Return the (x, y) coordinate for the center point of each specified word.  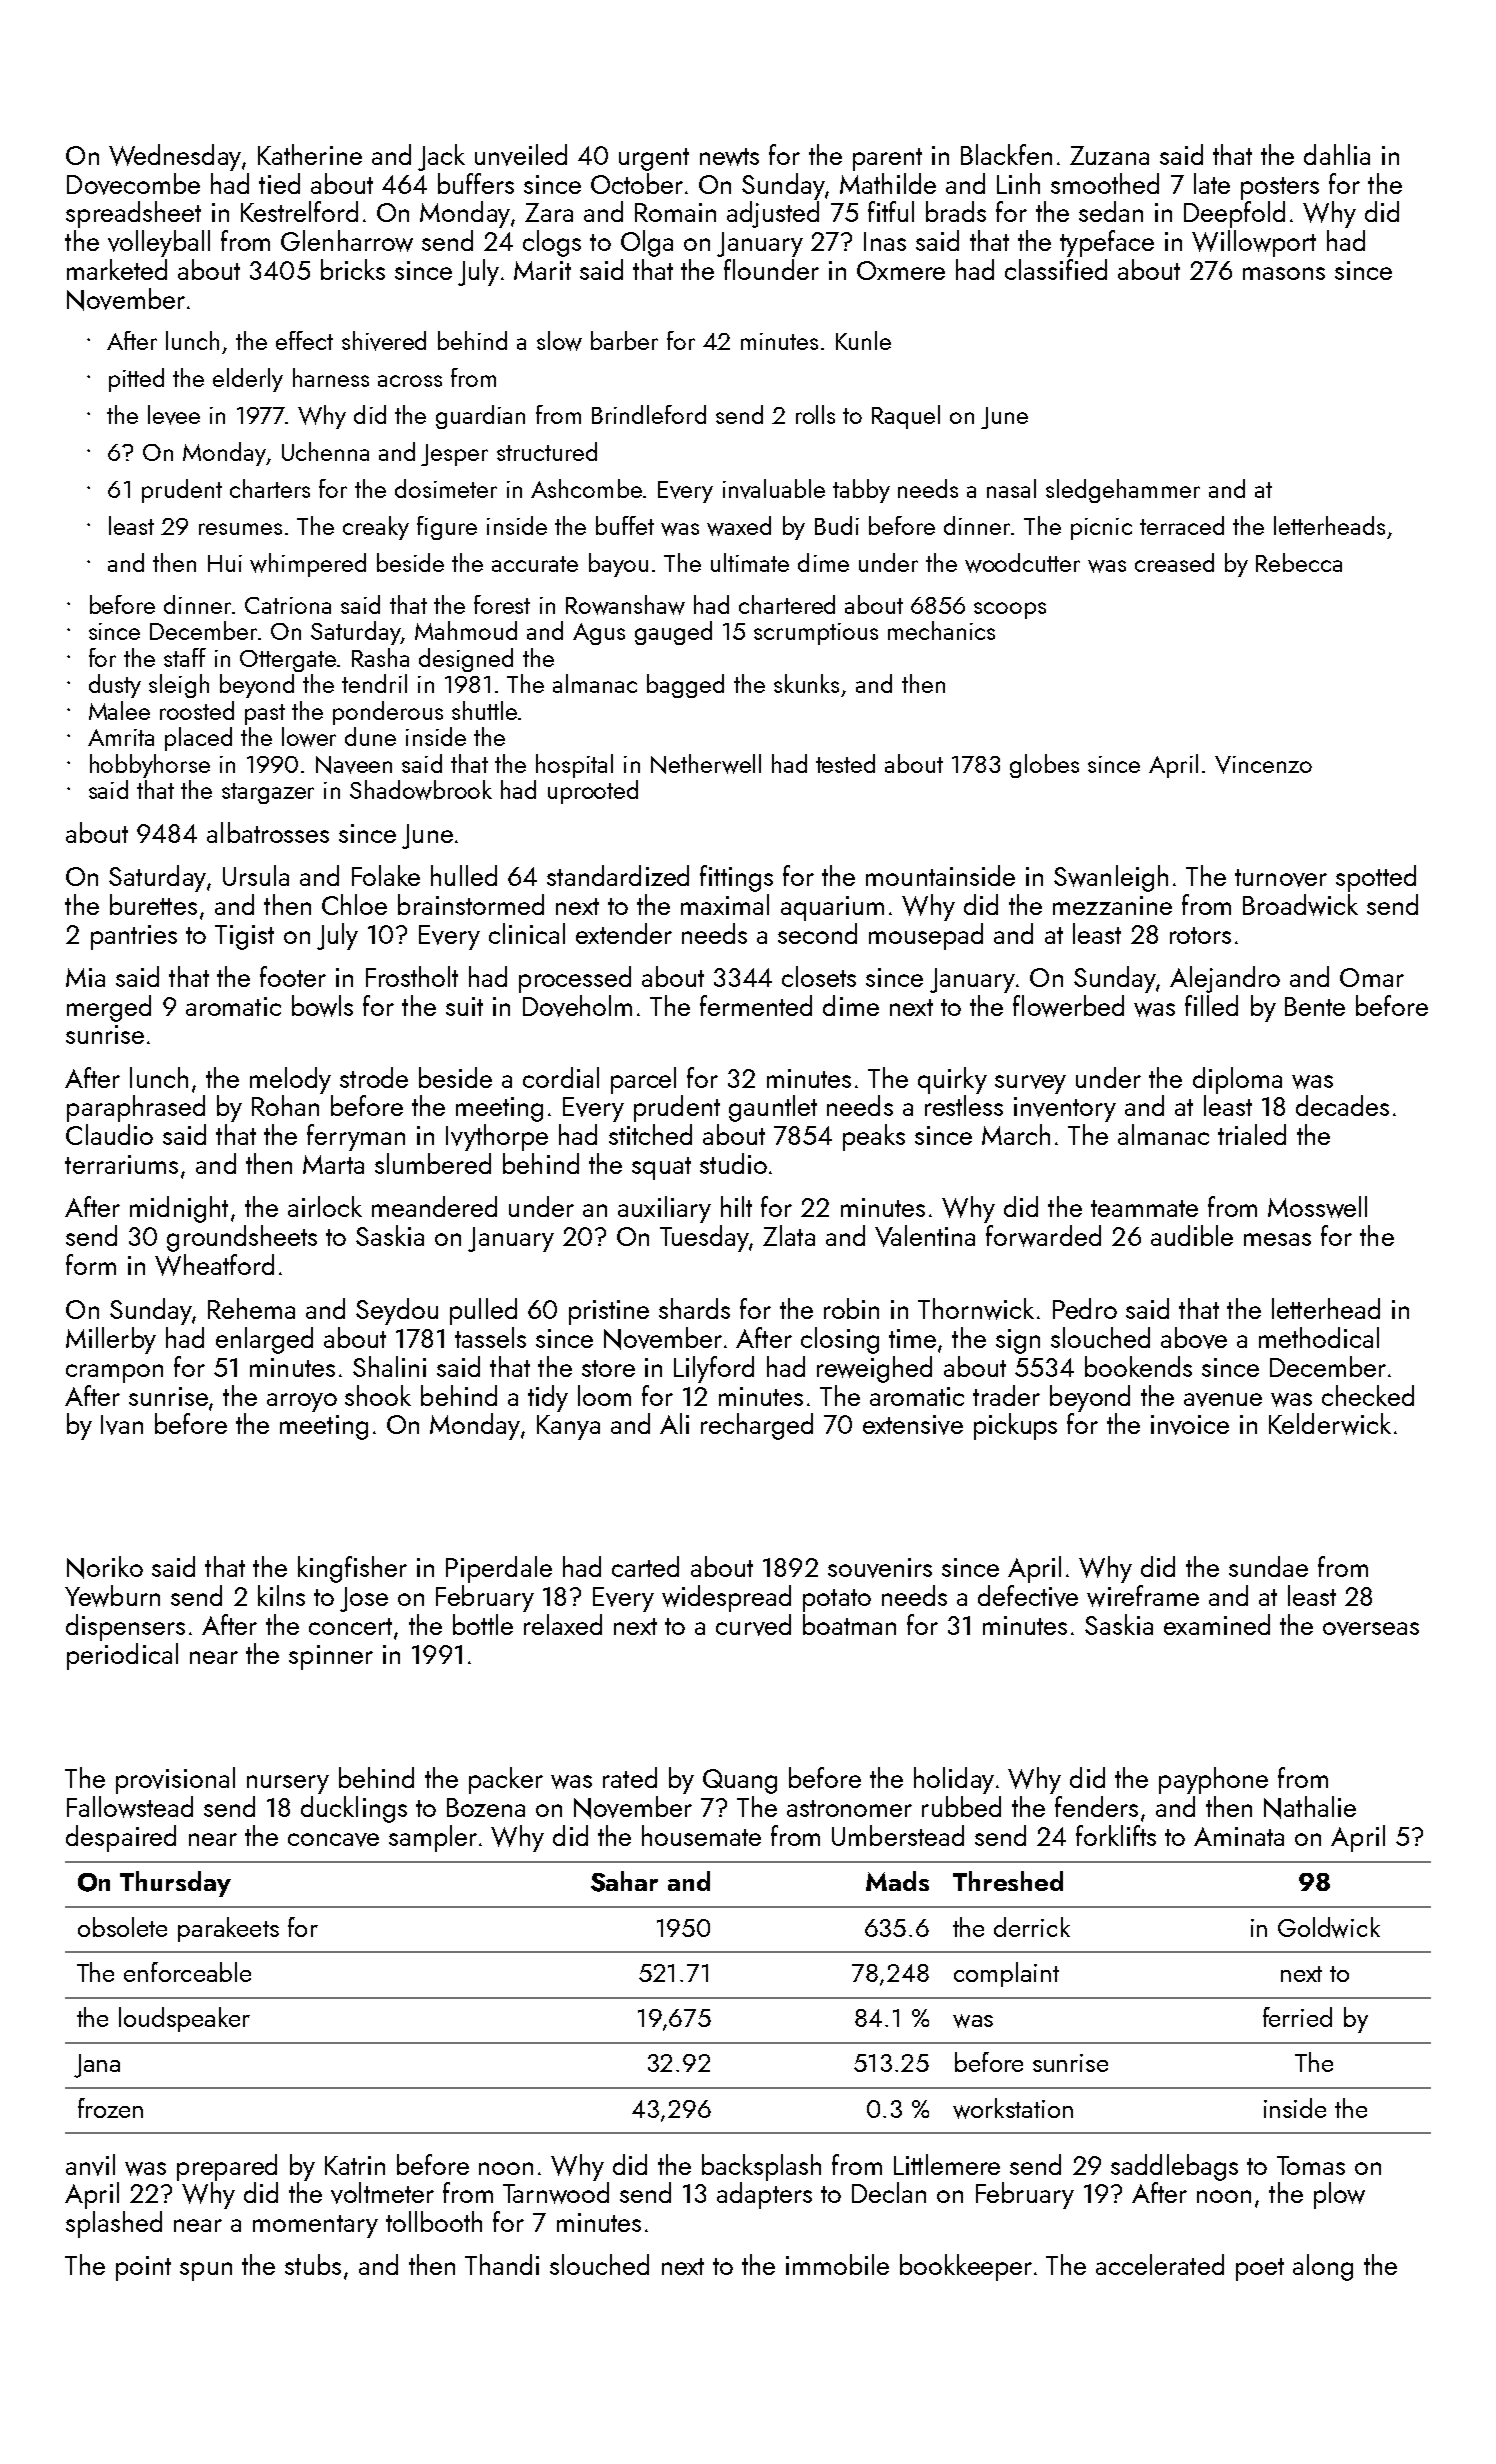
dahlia (1337, 154)
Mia (85, 977)
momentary (315, 2226)
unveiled (521, 155)
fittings (736, 878)
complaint (1006, 1974)
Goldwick (1329, 1927)
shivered (384, 341)
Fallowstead (130, 1807)
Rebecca (1299, 562)
